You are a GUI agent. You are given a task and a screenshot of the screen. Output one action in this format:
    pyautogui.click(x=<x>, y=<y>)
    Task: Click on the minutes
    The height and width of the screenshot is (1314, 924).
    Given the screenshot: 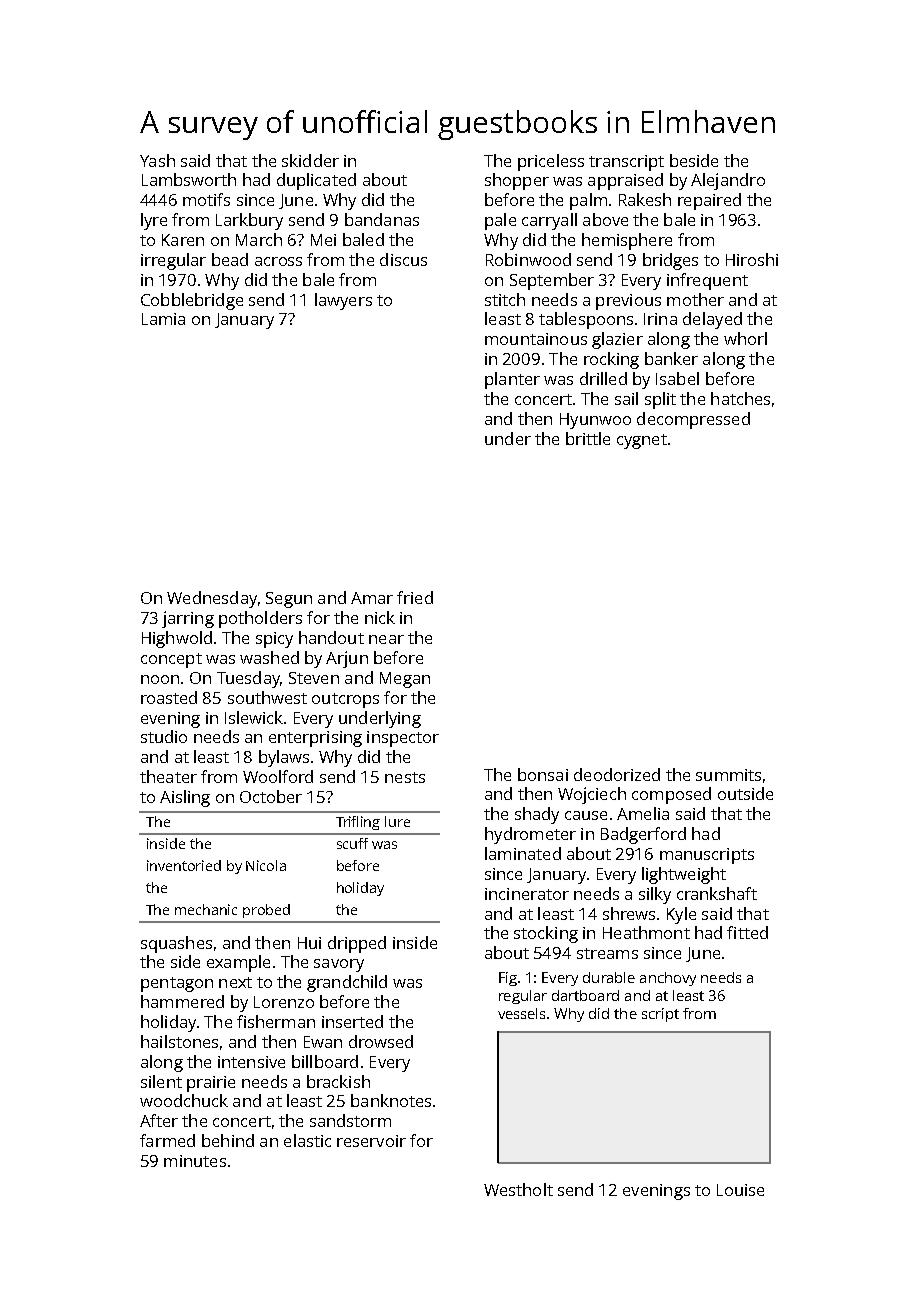 What is the action you would take?
    pyautogui.click(x=195, y=1161)
